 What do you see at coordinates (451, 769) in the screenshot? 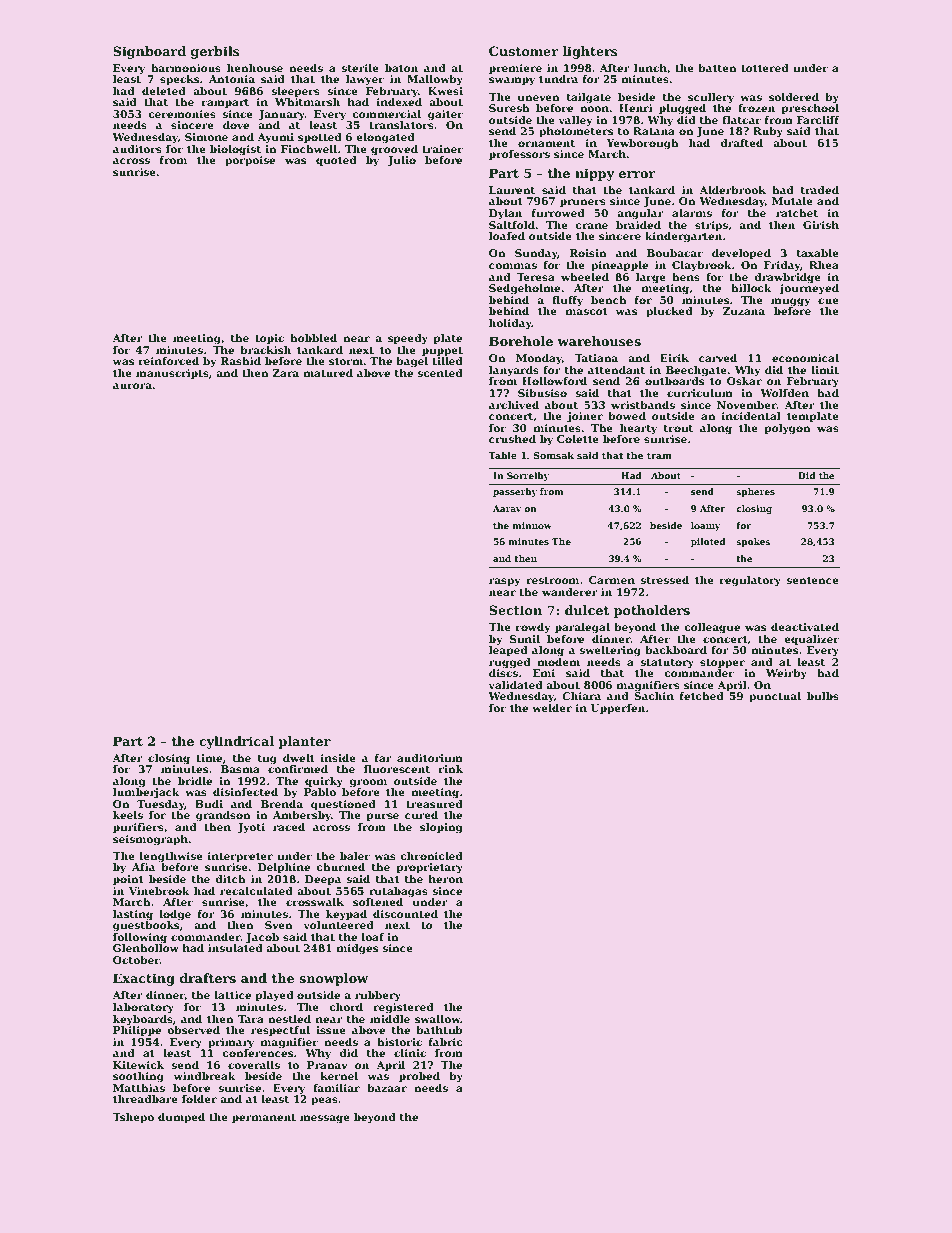
I see `rink` at bounding box center [451, 769].
